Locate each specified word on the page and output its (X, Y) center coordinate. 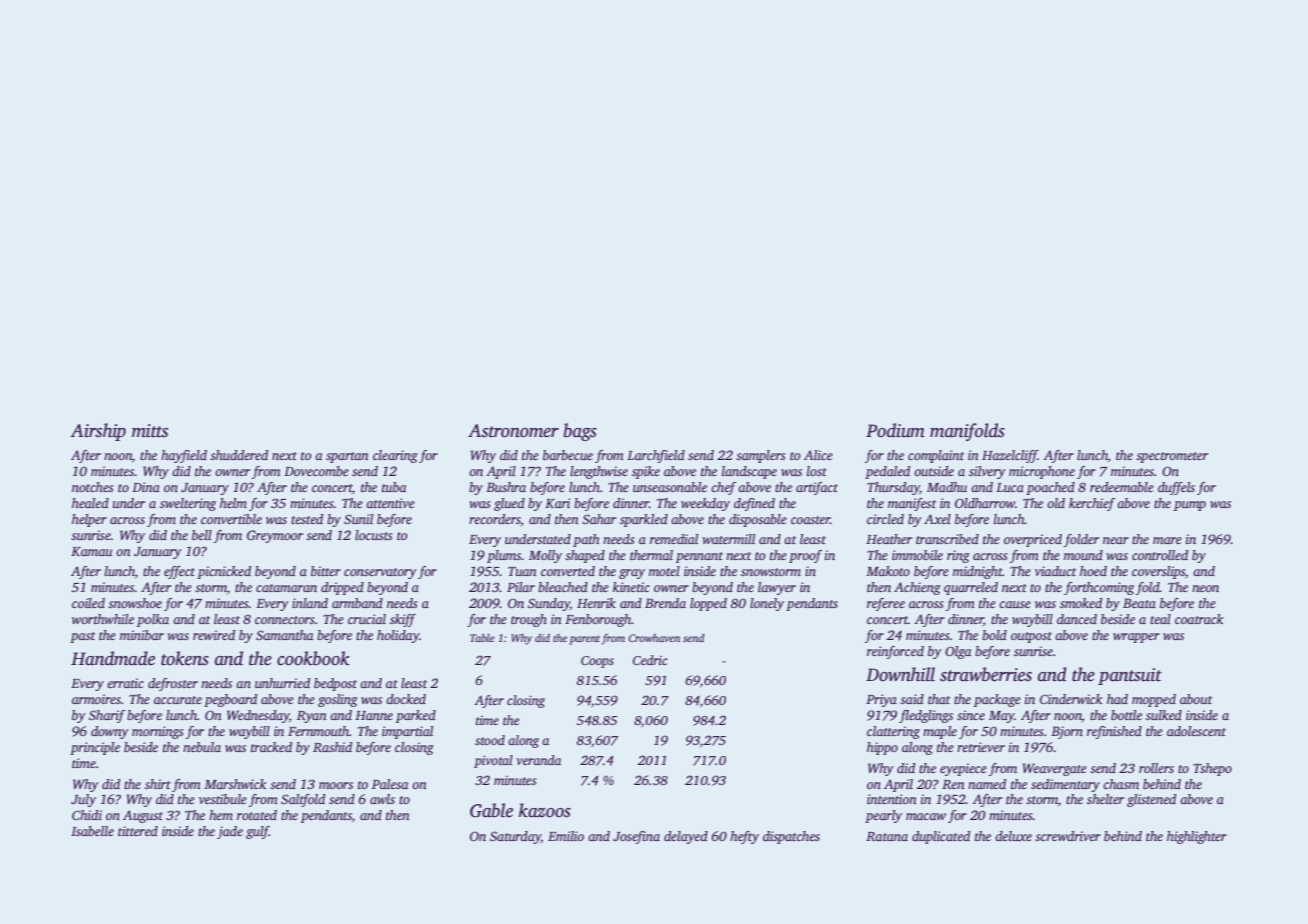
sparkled (644, 520)
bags (580, 432)
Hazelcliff (1010, 456)
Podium (895, 430)
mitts (150, 431)
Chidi (87, 815)
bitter (326, 571)
